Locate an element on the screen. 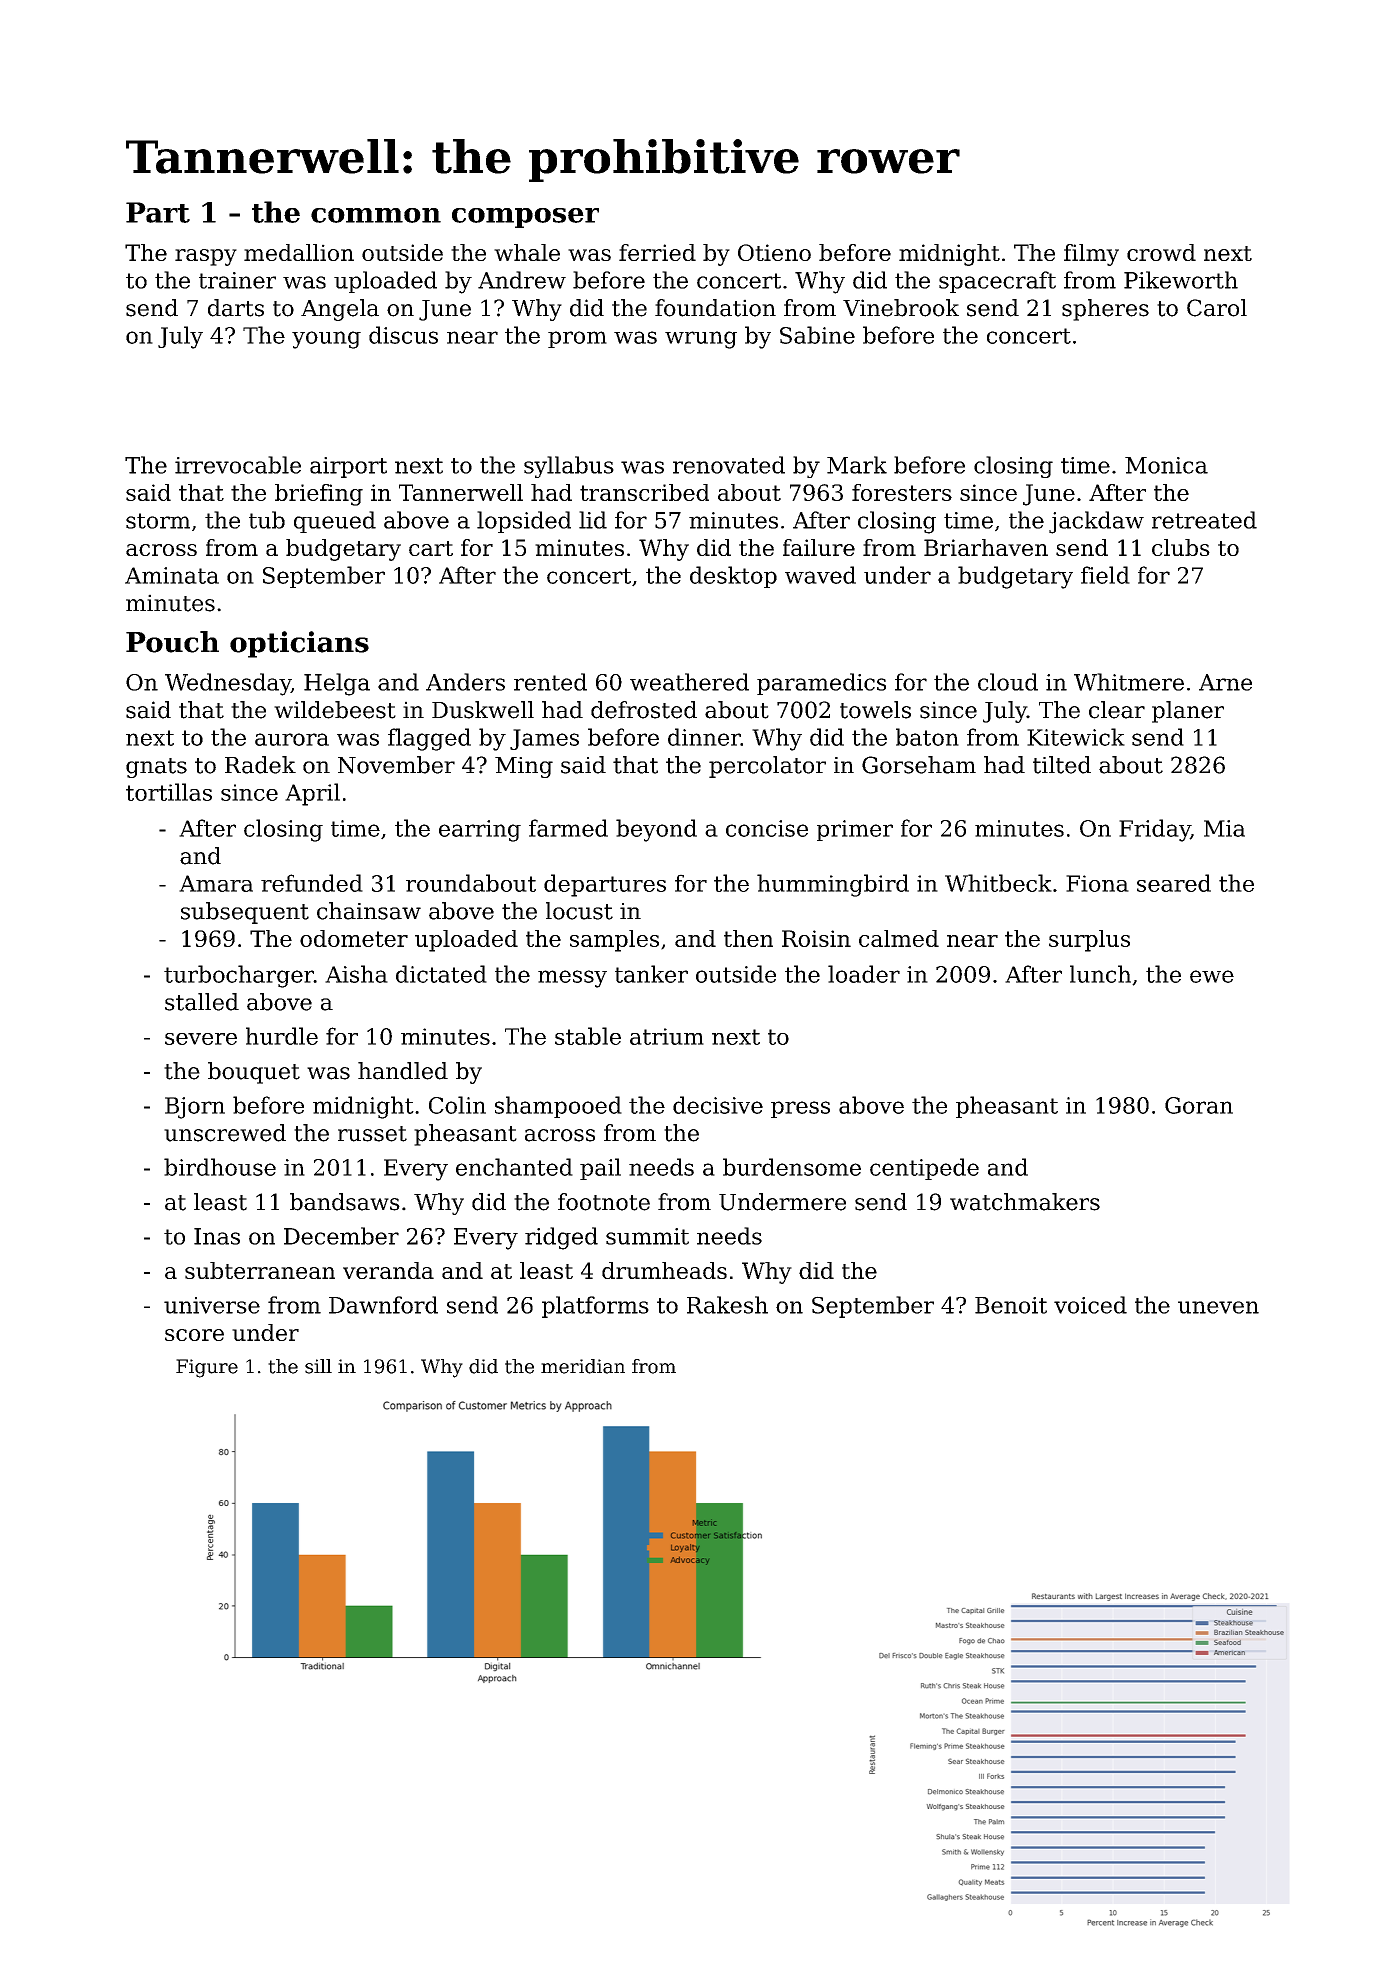  ridged is located at coordinates (561, 1238).
